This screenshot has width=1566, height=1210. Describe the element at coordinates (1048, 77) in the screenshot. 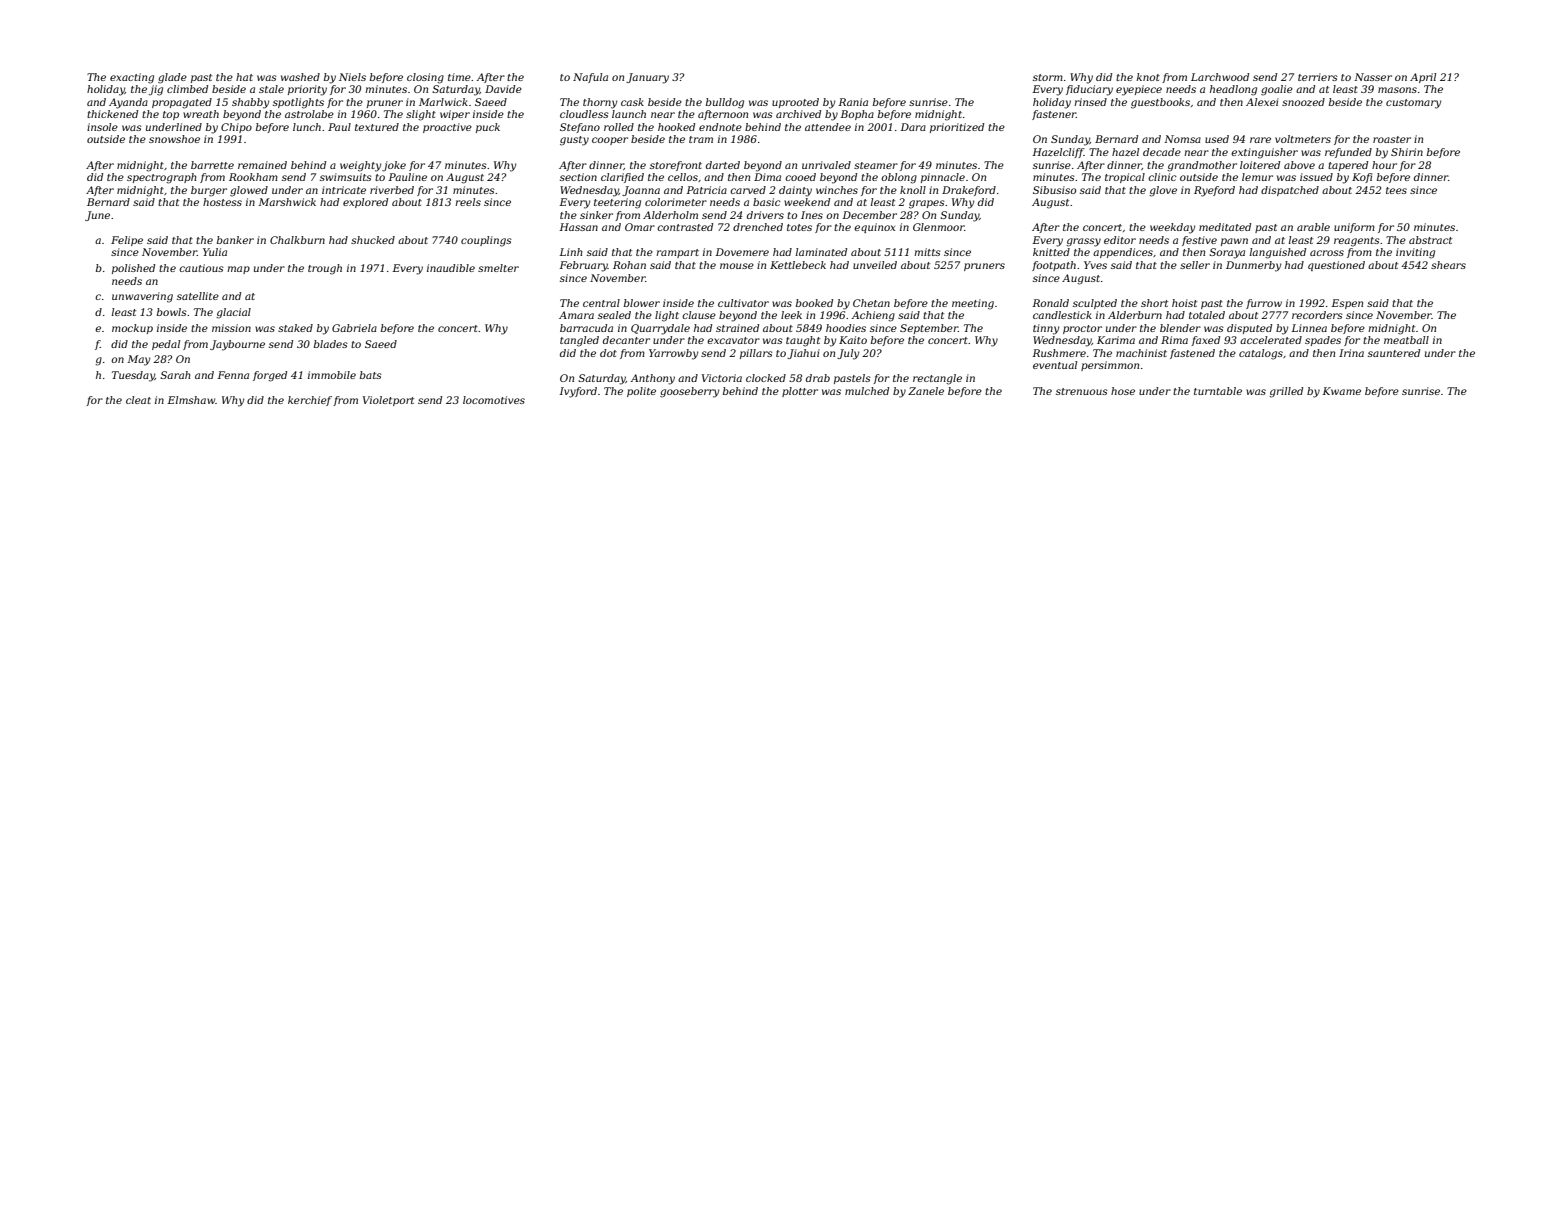

I see `storm` at that location.
